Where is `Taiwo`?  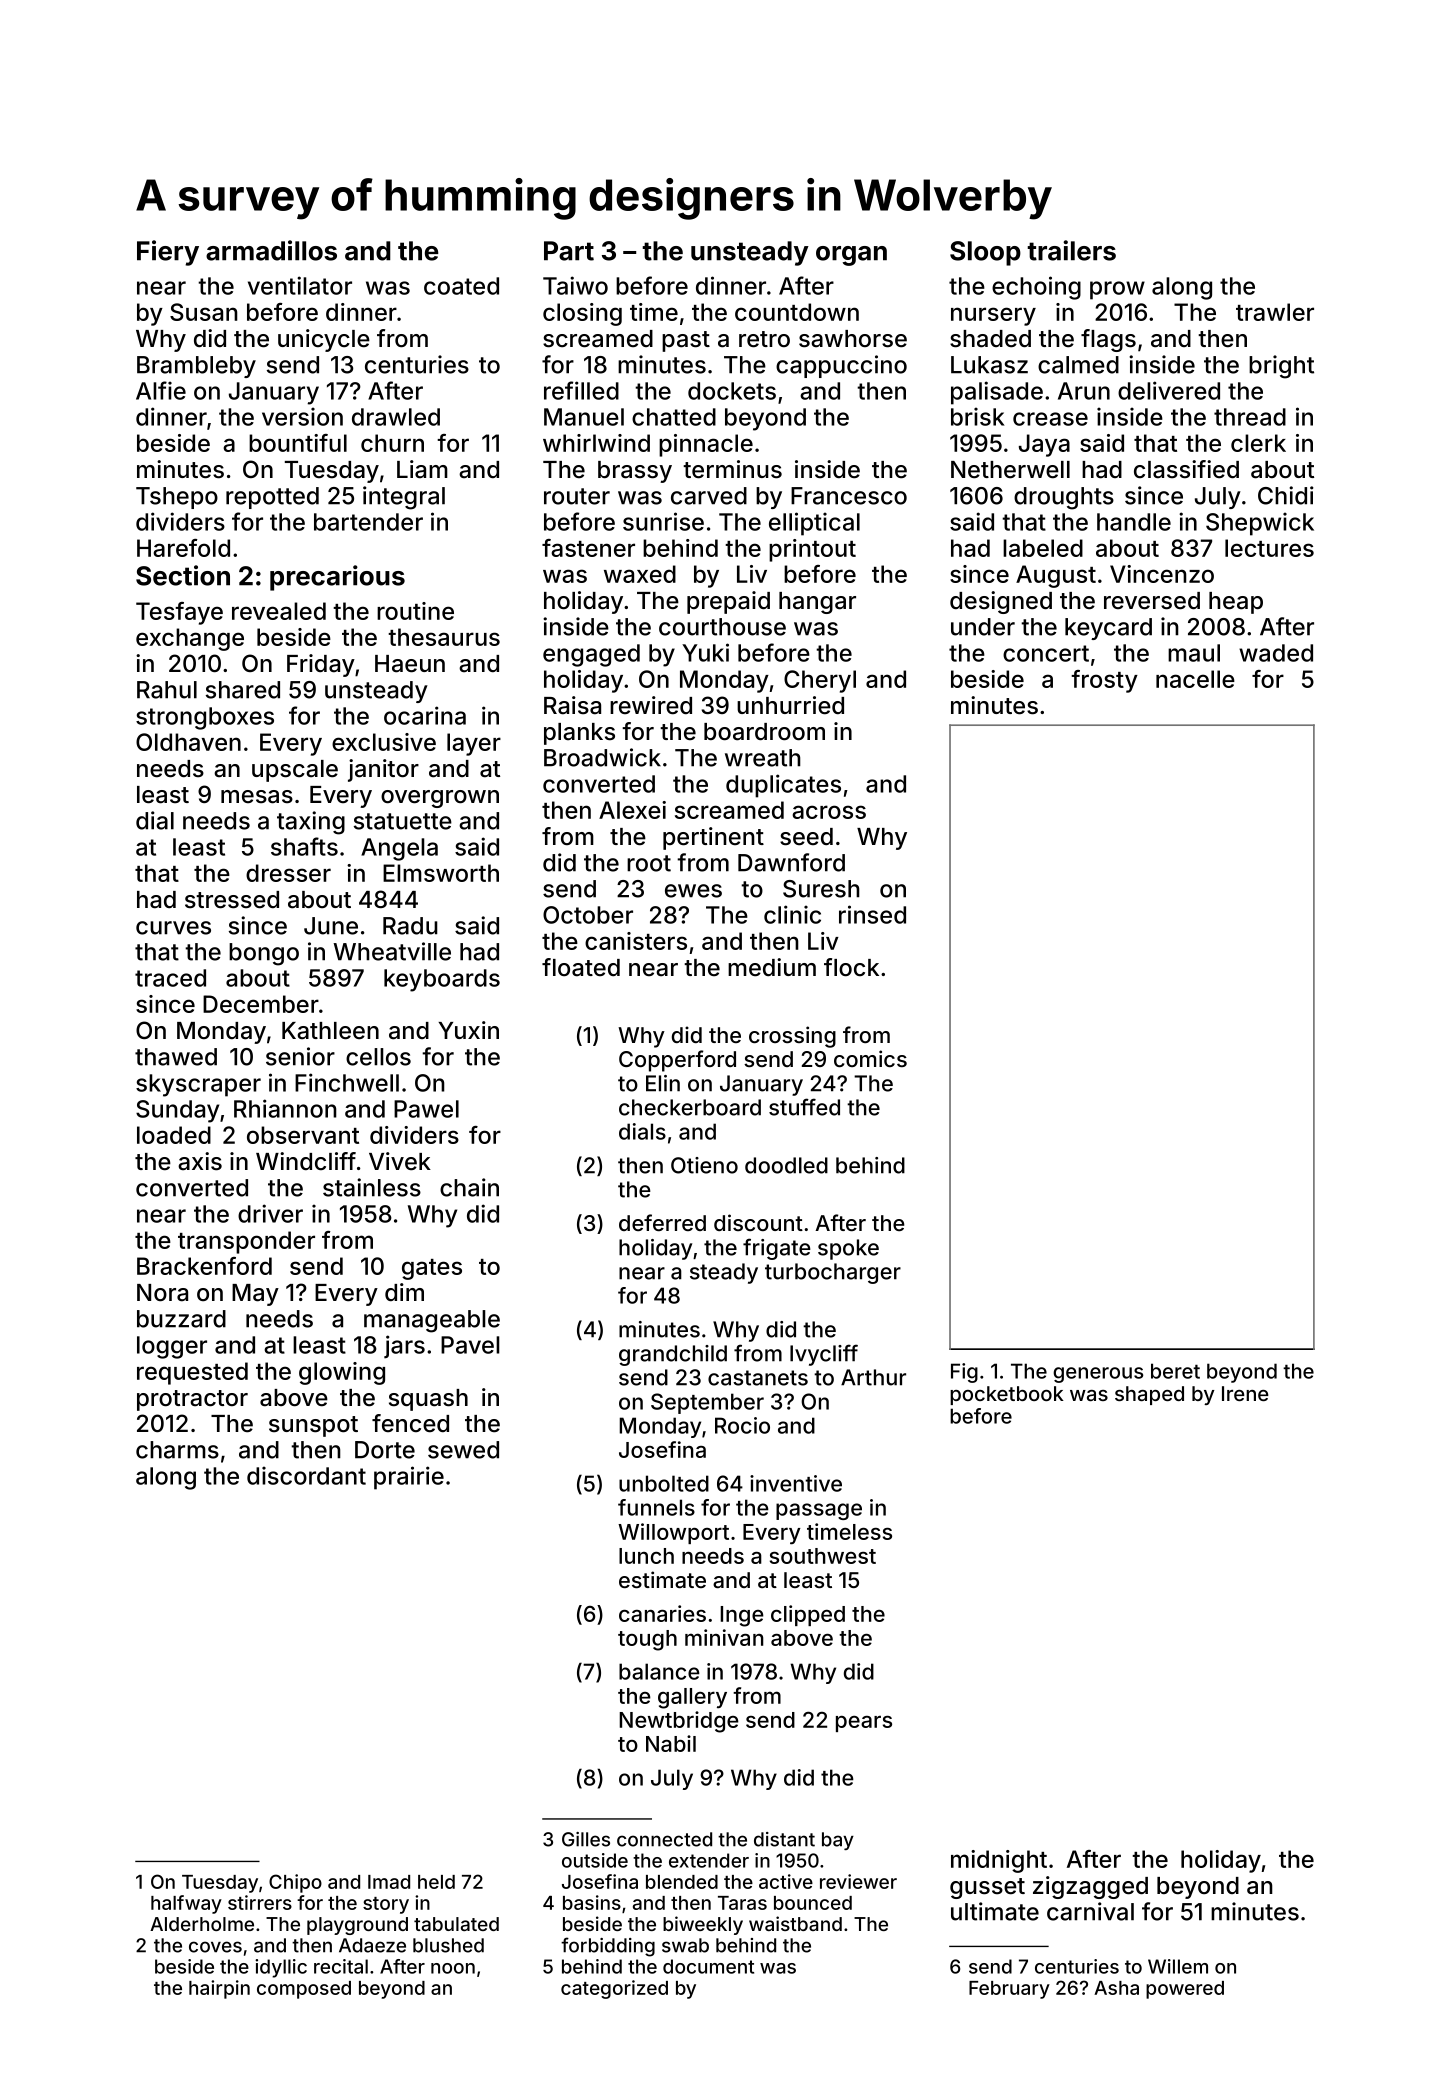 Taiwo is located at coordinates (575, 285).
